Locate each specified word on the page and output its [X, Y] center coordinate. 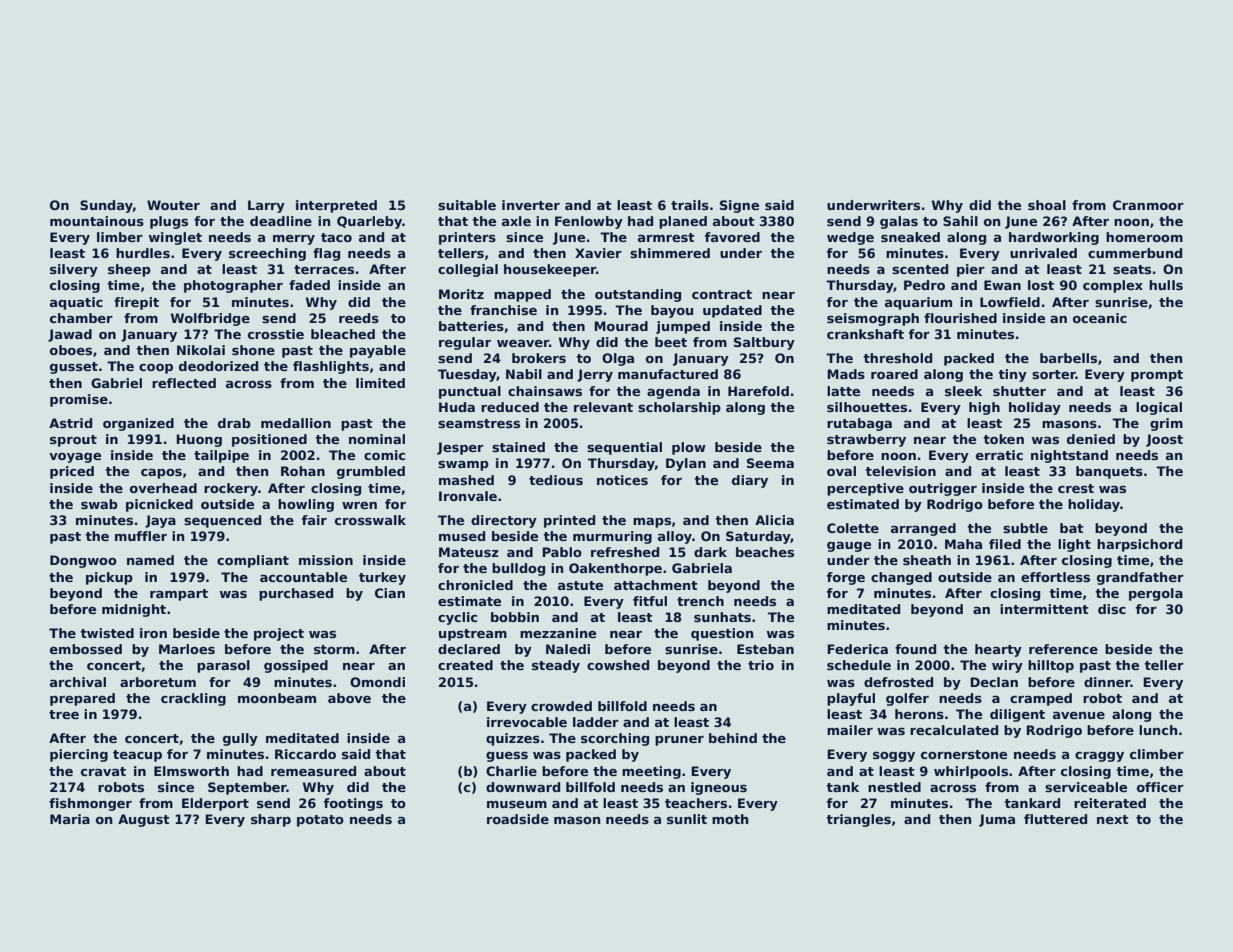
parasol [223, 666]
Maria [70, 819]
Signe [739, 206]
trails [690, 205]
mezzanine [558, 633]
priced [72, 472]
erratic [999, 455]
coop [156, 369]
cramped [1041, 699]
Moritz [461, 294]
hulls [1166, 285]
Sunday [106, 206]
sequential [624, 448]
